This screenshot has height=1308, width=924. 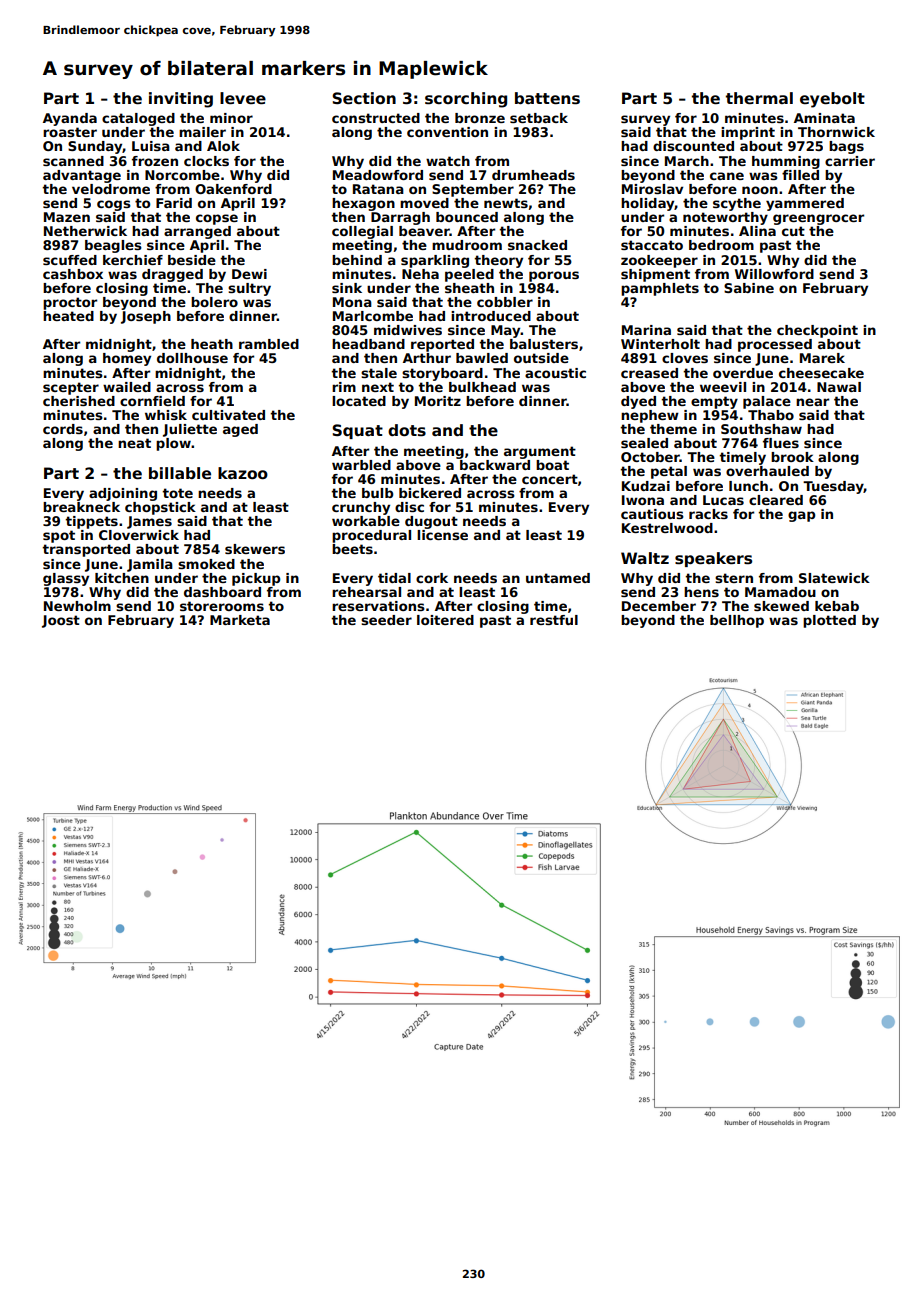 I want to click on processed, so click(x=775, y=345).
